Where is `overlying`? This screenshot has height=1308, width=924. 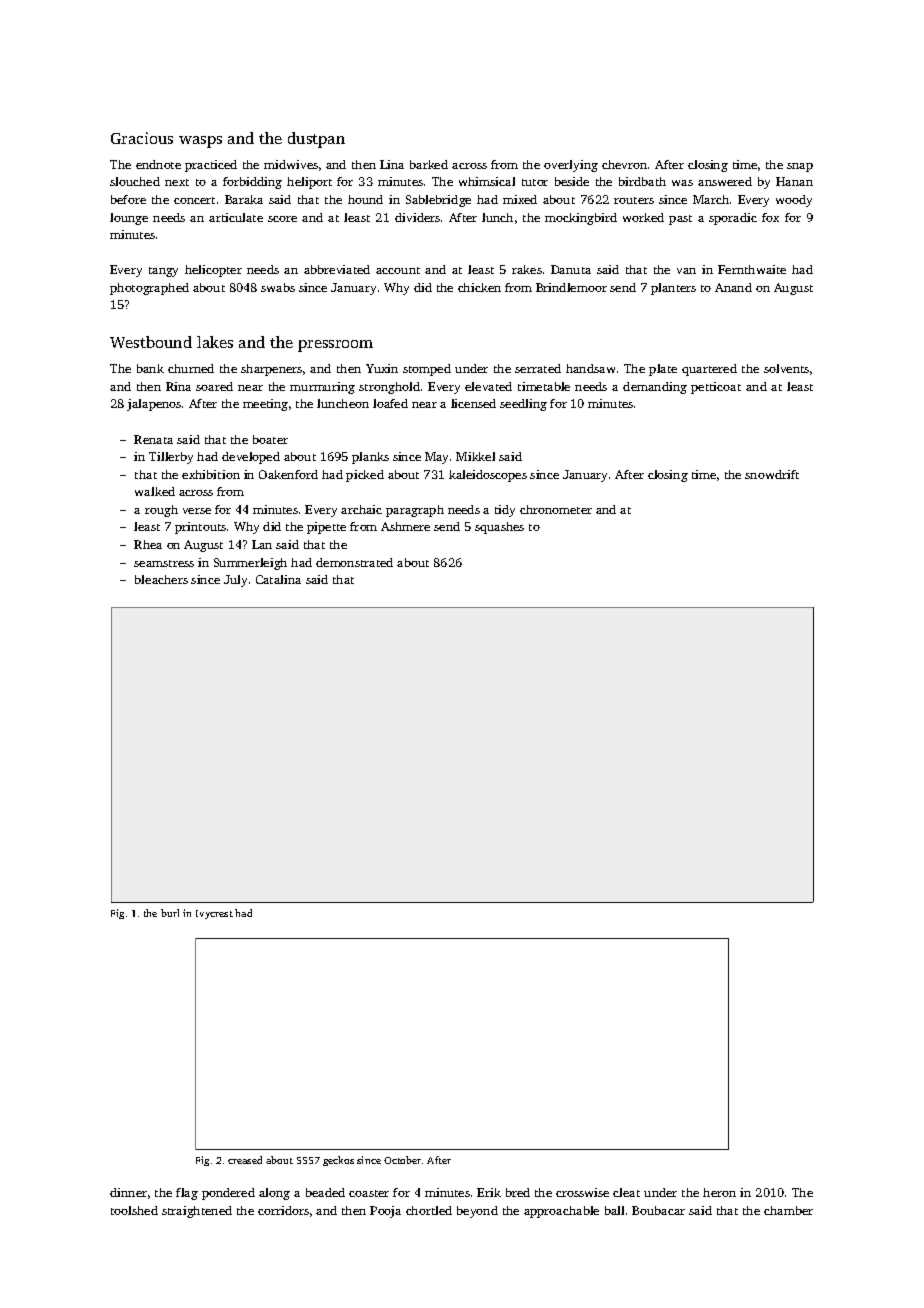 overlying is located at coordinates (571, 166).
